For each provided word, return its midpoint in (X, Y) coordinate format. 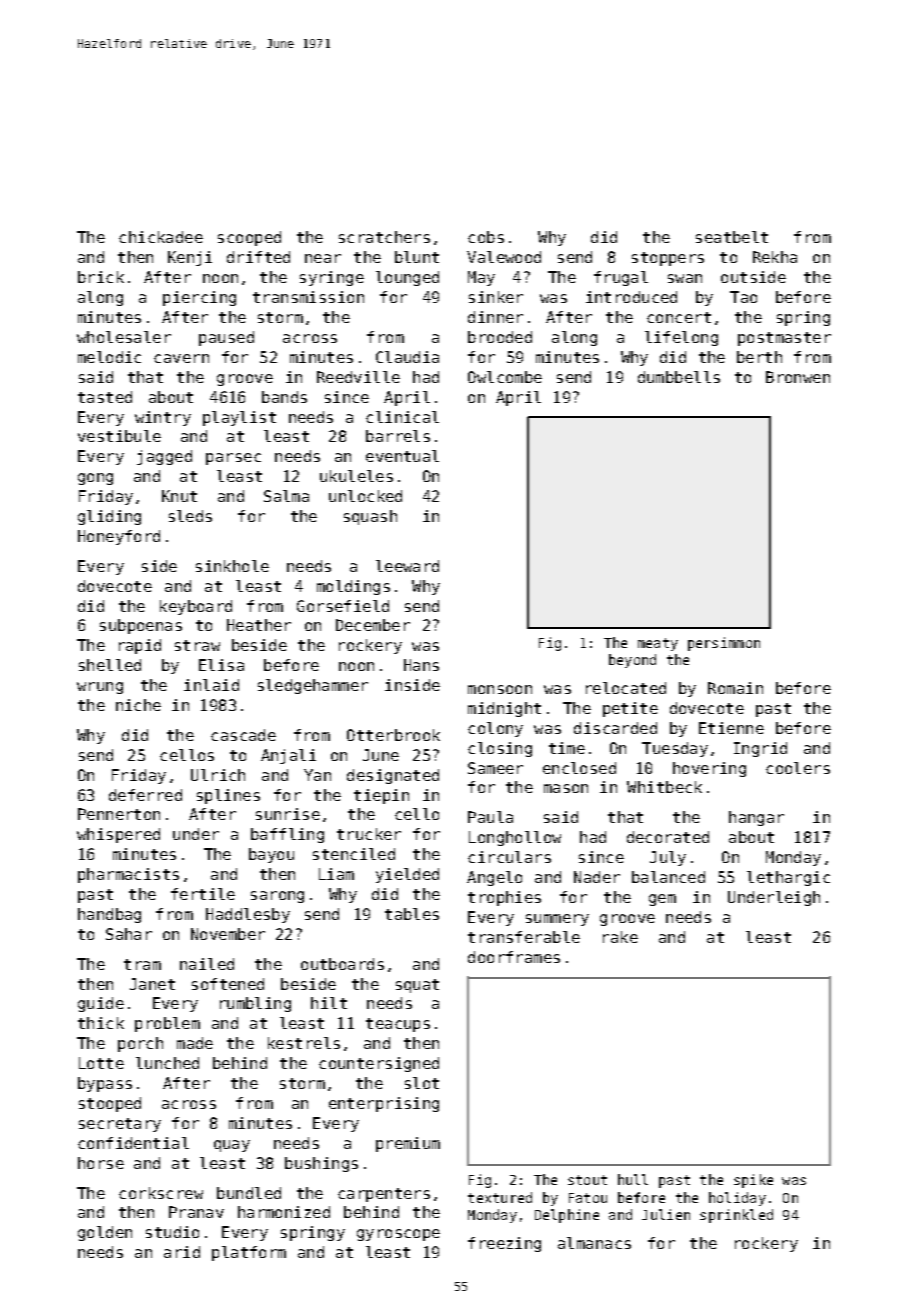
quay (232, 1146)
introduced (631, 297)
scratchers (384, 237)
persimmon (724, 644)
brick (101, 277)
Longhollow (515, 838)
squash (370, 517)
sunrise (288, 814)
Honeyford (119, 537)
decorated (668, 837)
